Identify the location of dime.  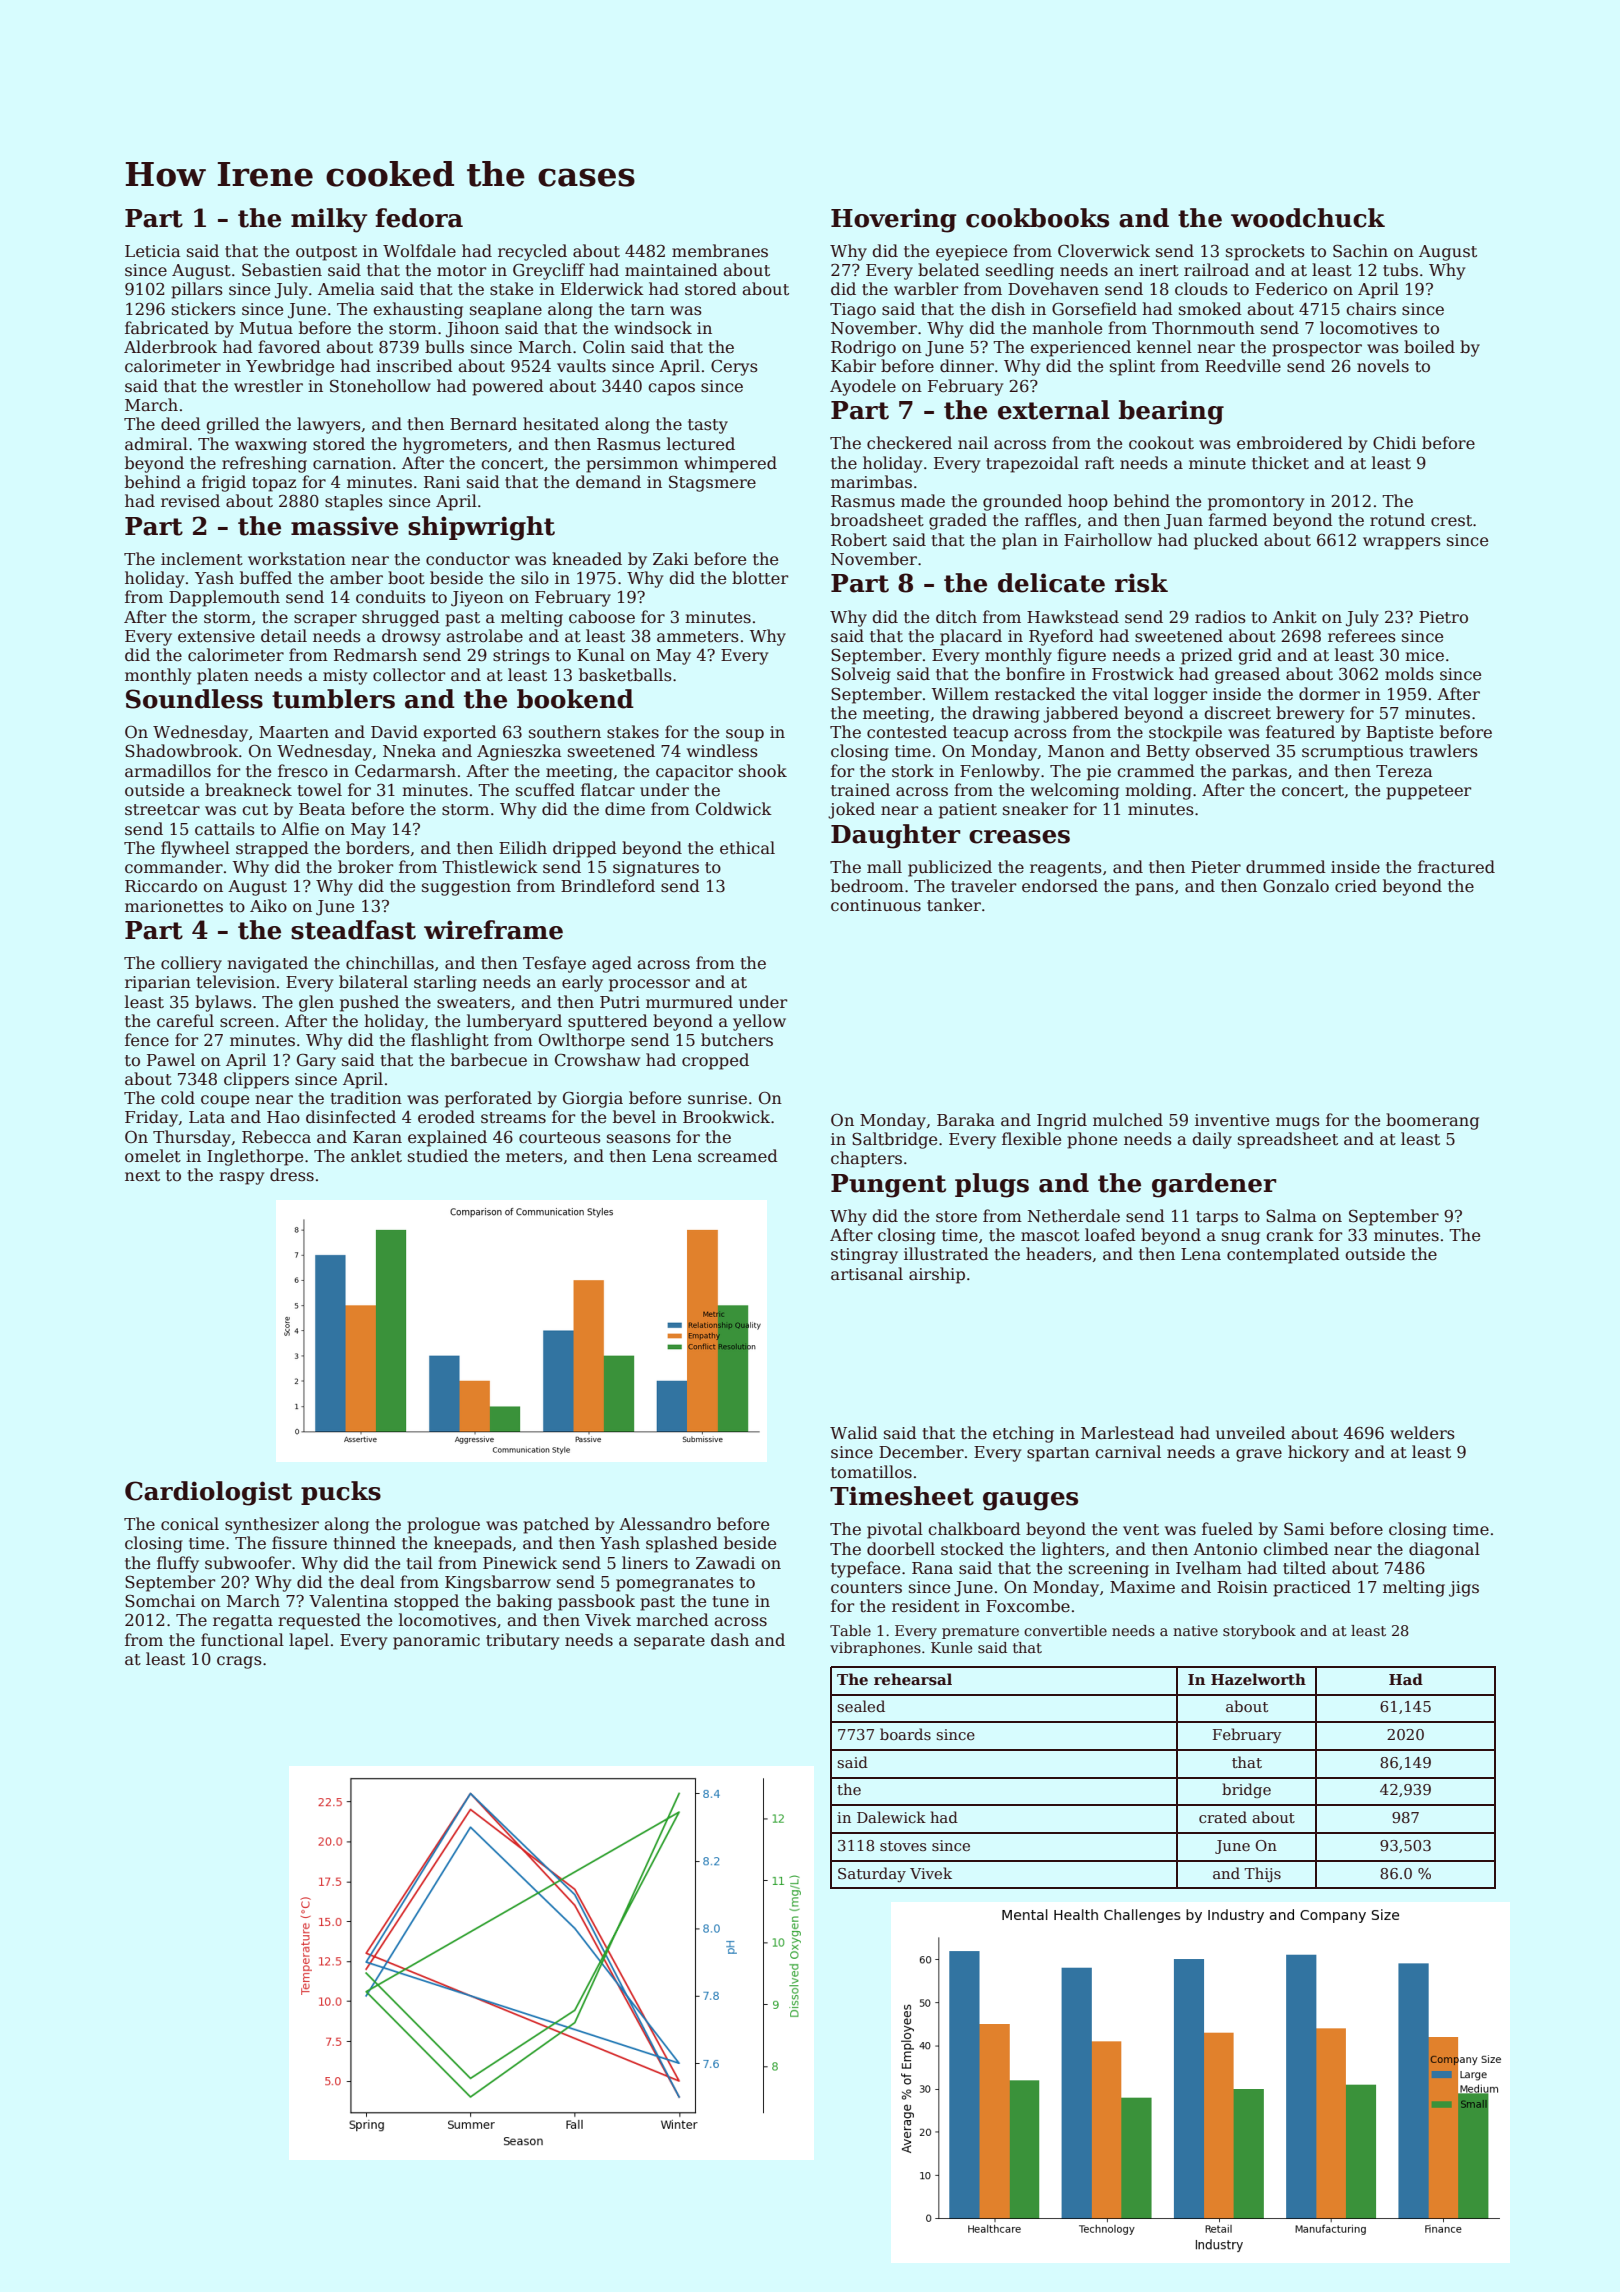
(625, 808).
